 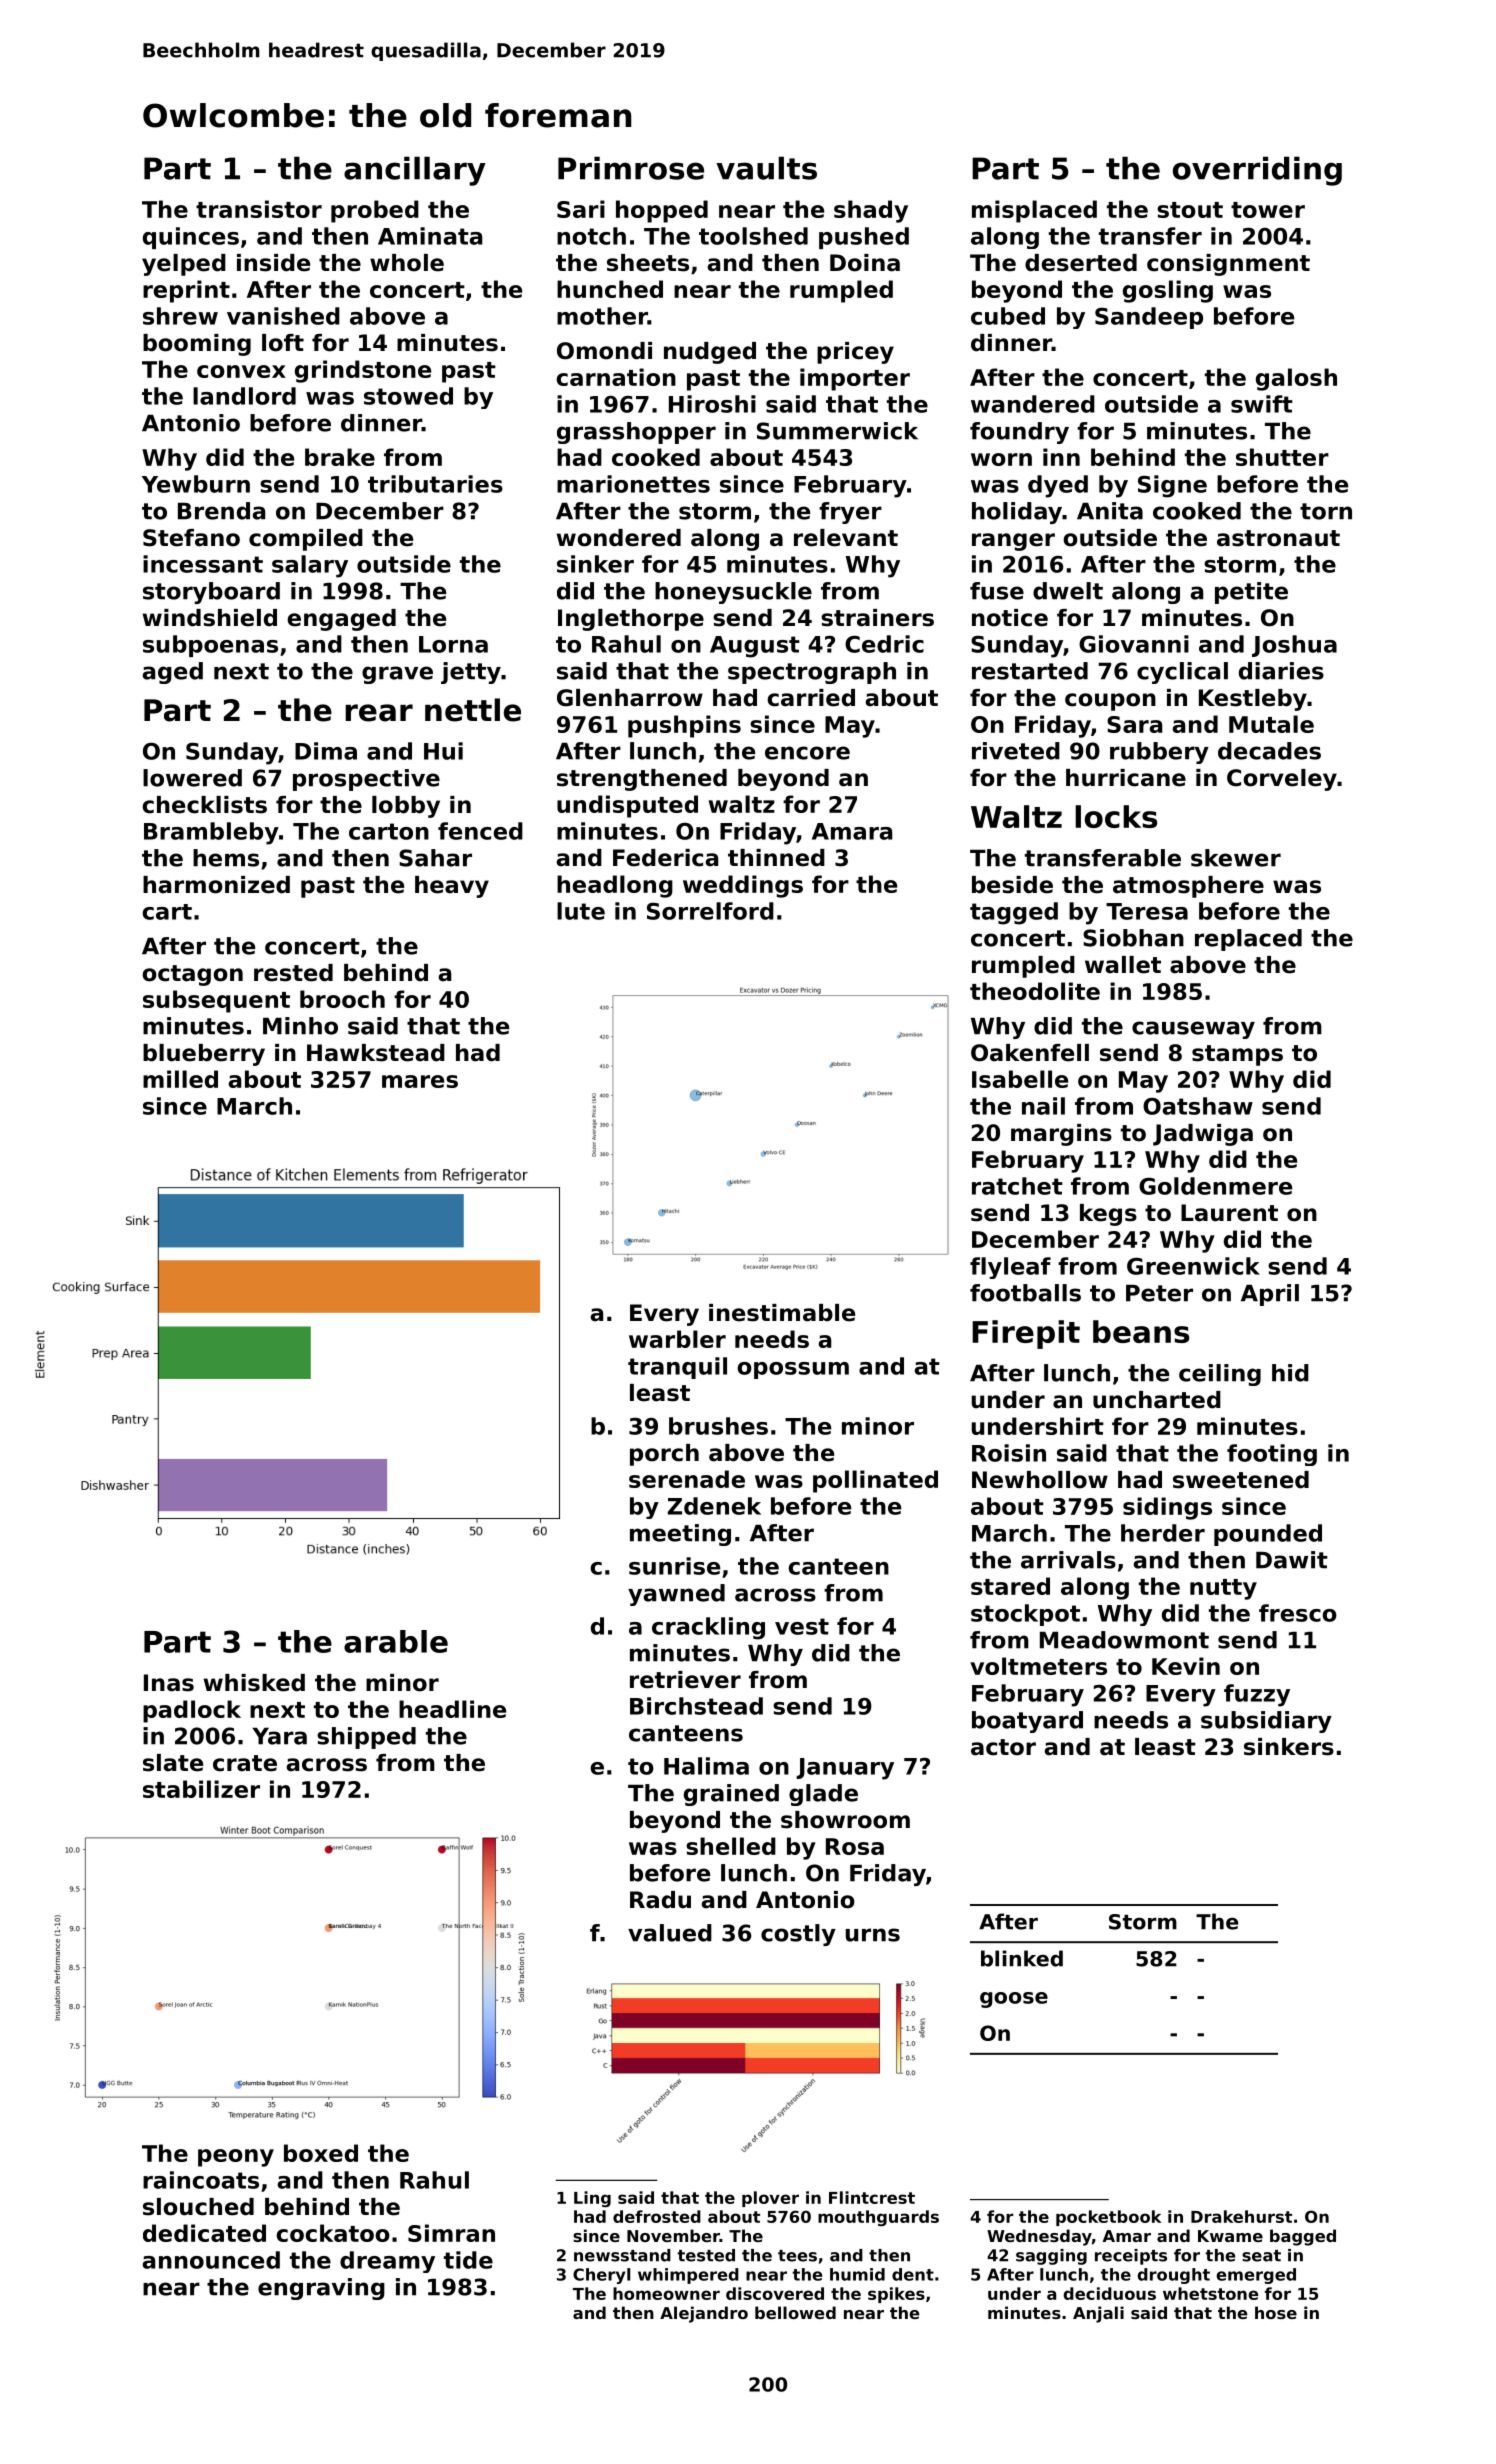 I want to click on slate, so click(x=173, y=1763).
